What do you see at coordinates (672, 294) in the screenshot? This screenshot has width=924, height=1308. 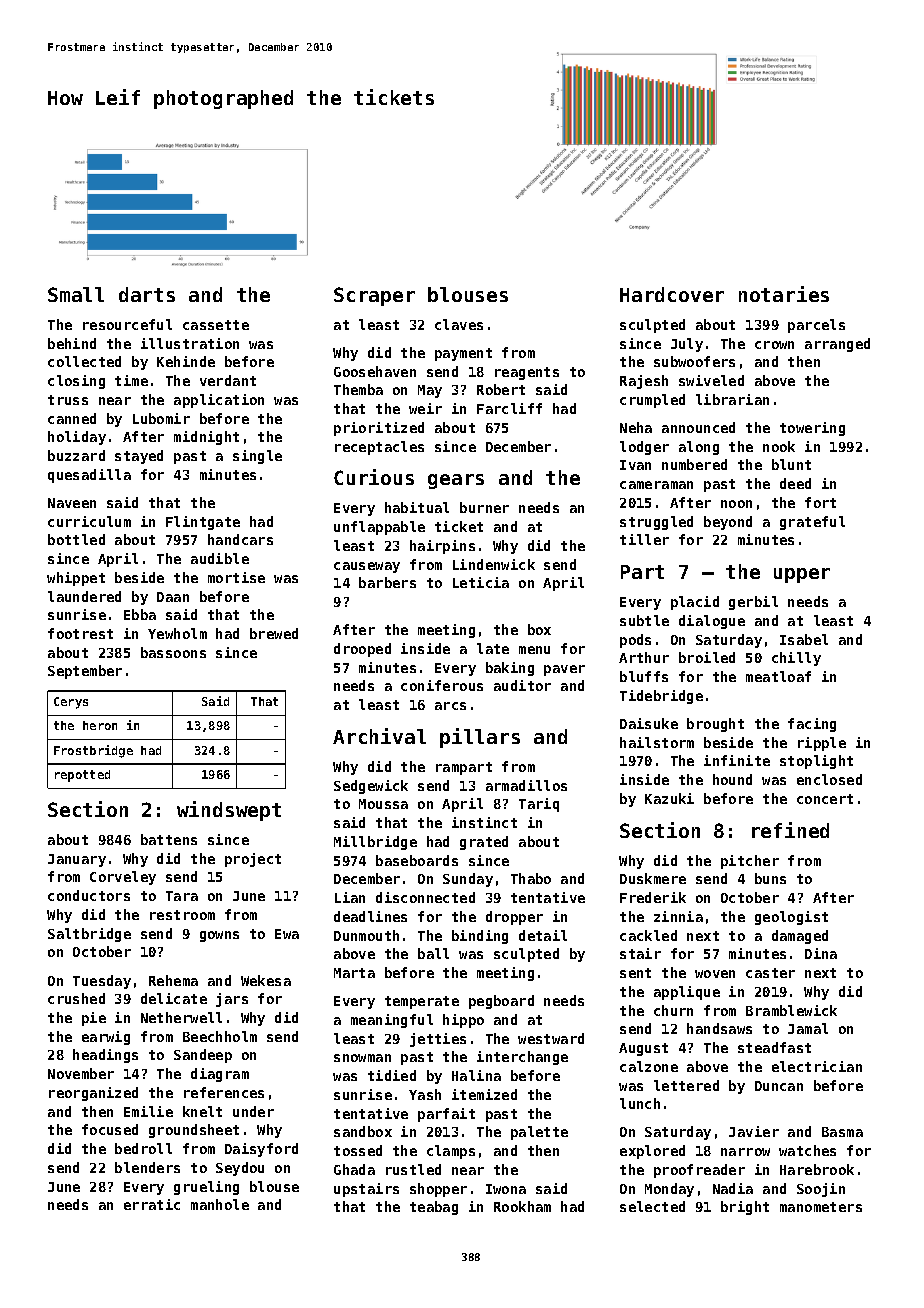 I see `Hardcover` at bounding box center [672, 294].
